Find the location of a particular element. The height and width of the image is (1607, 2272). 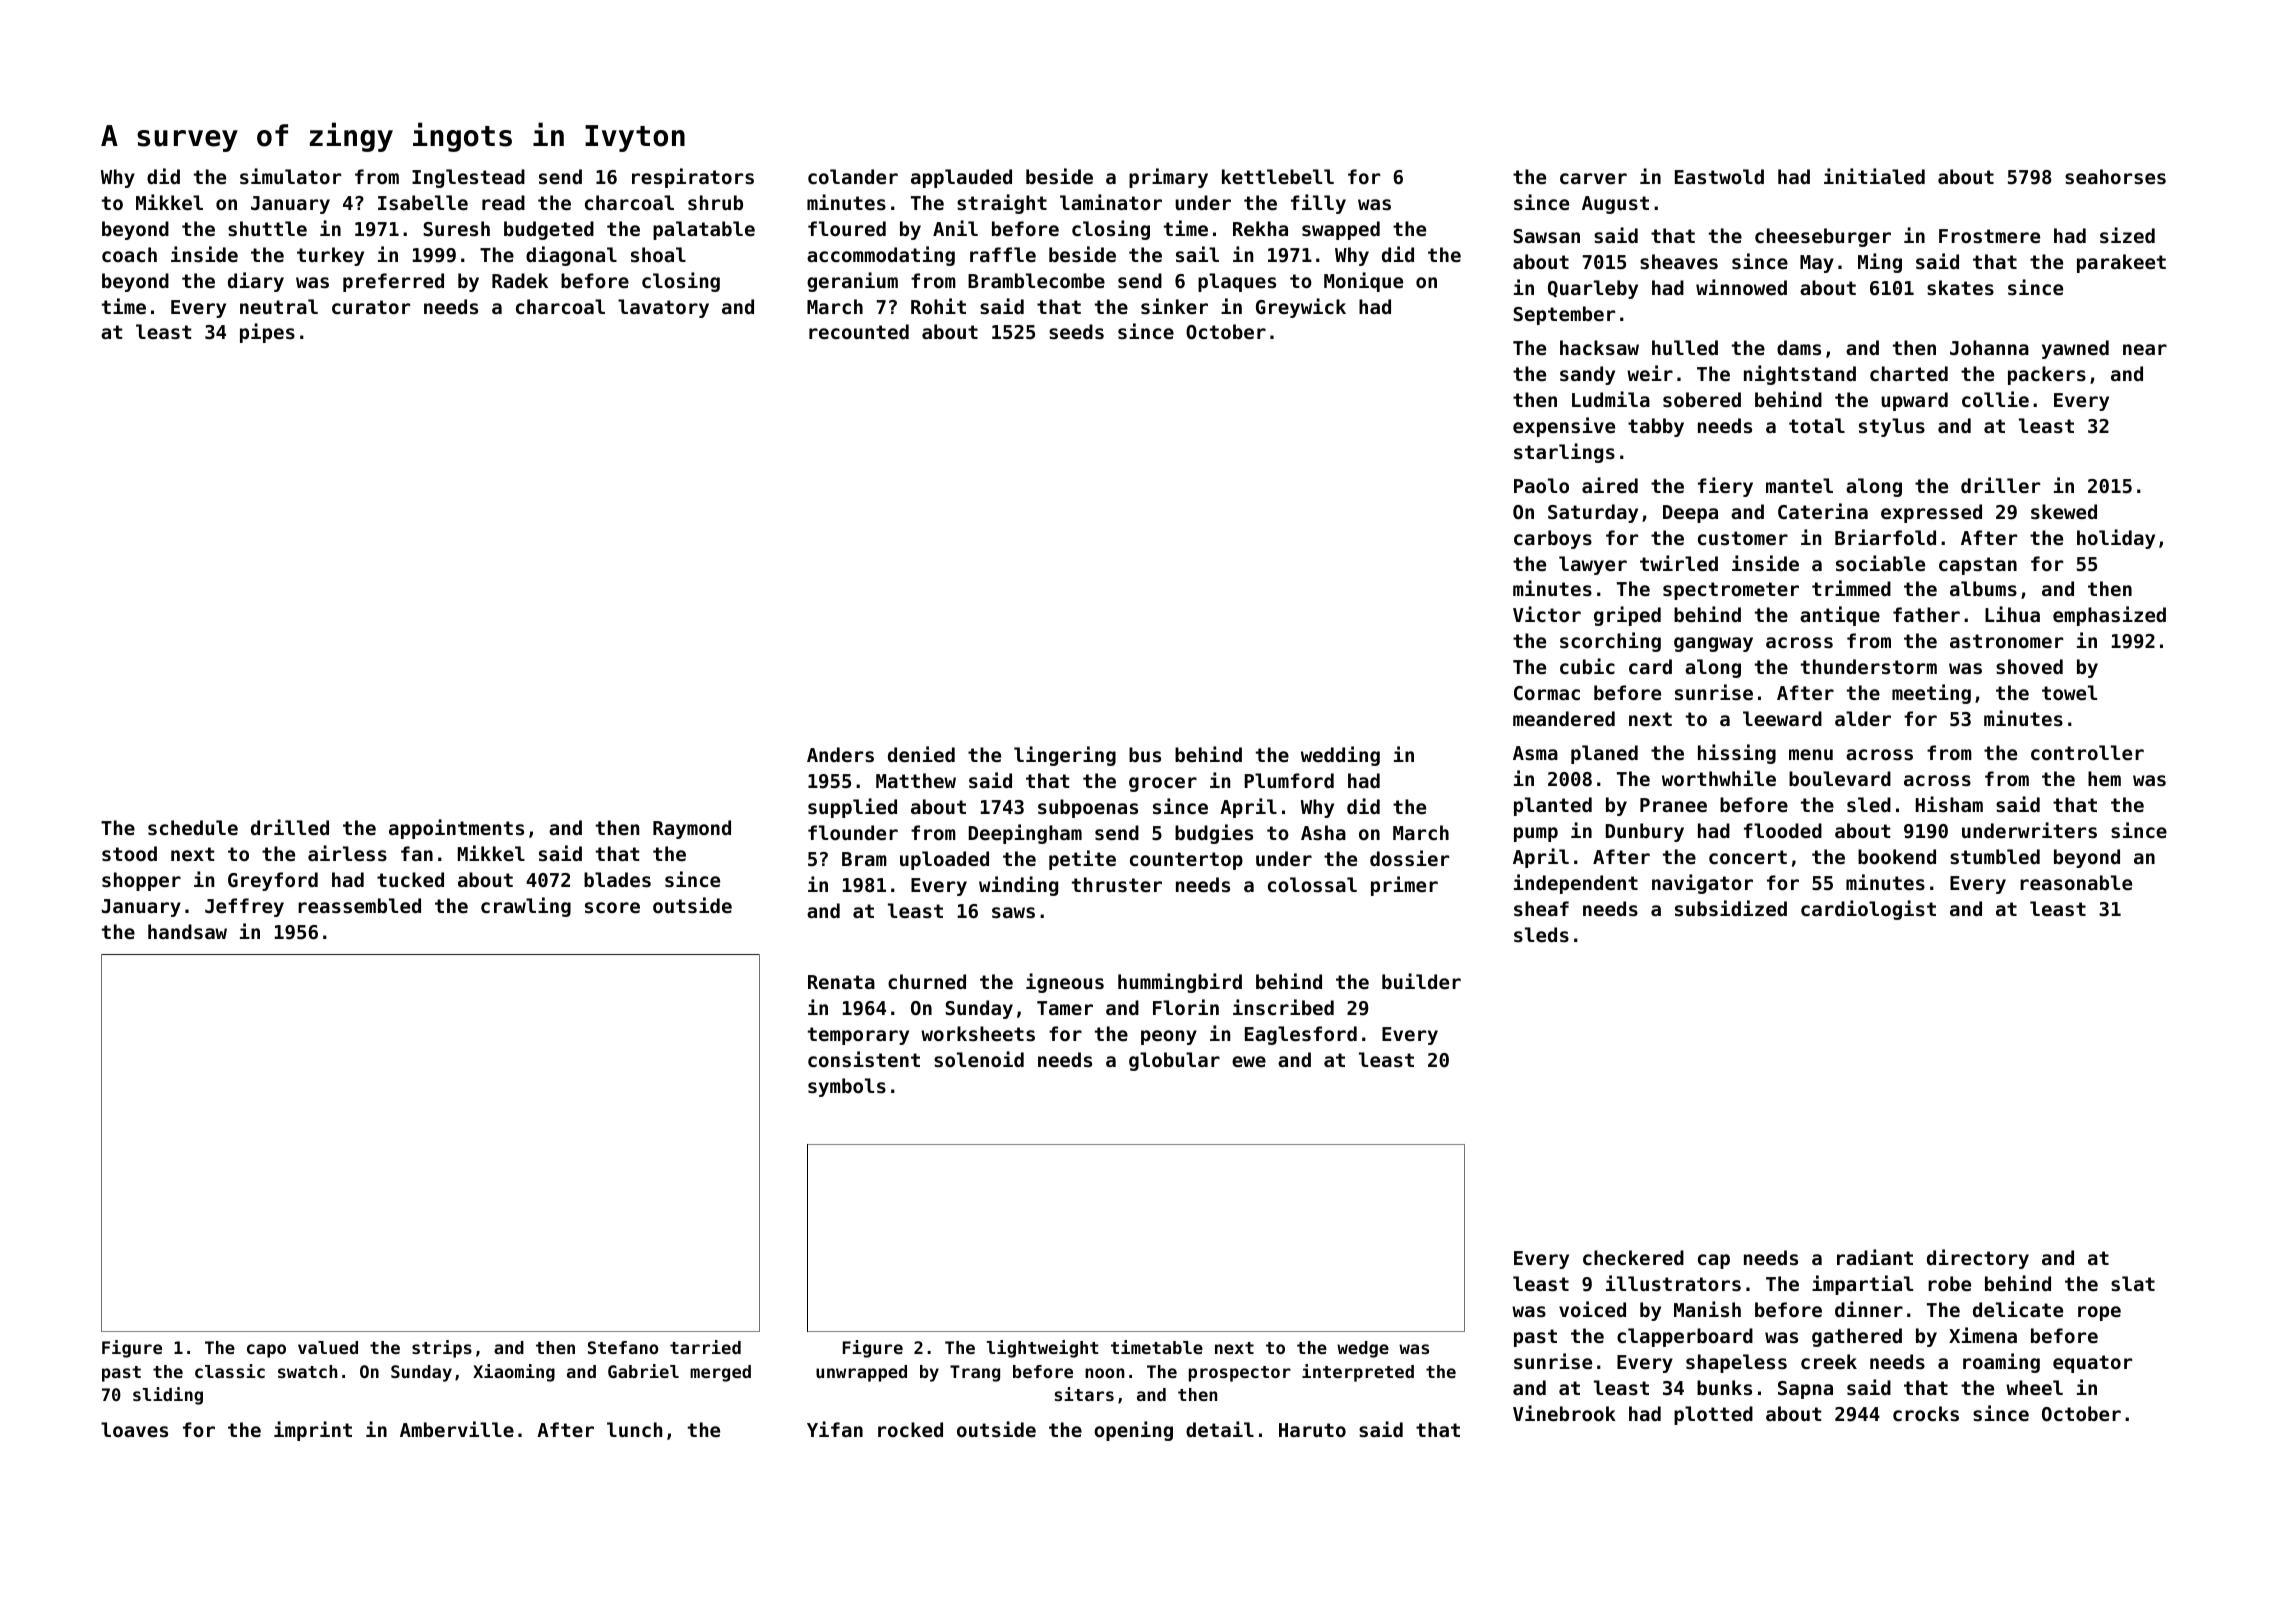

wedge is located at coordinates (1363, 1349).
